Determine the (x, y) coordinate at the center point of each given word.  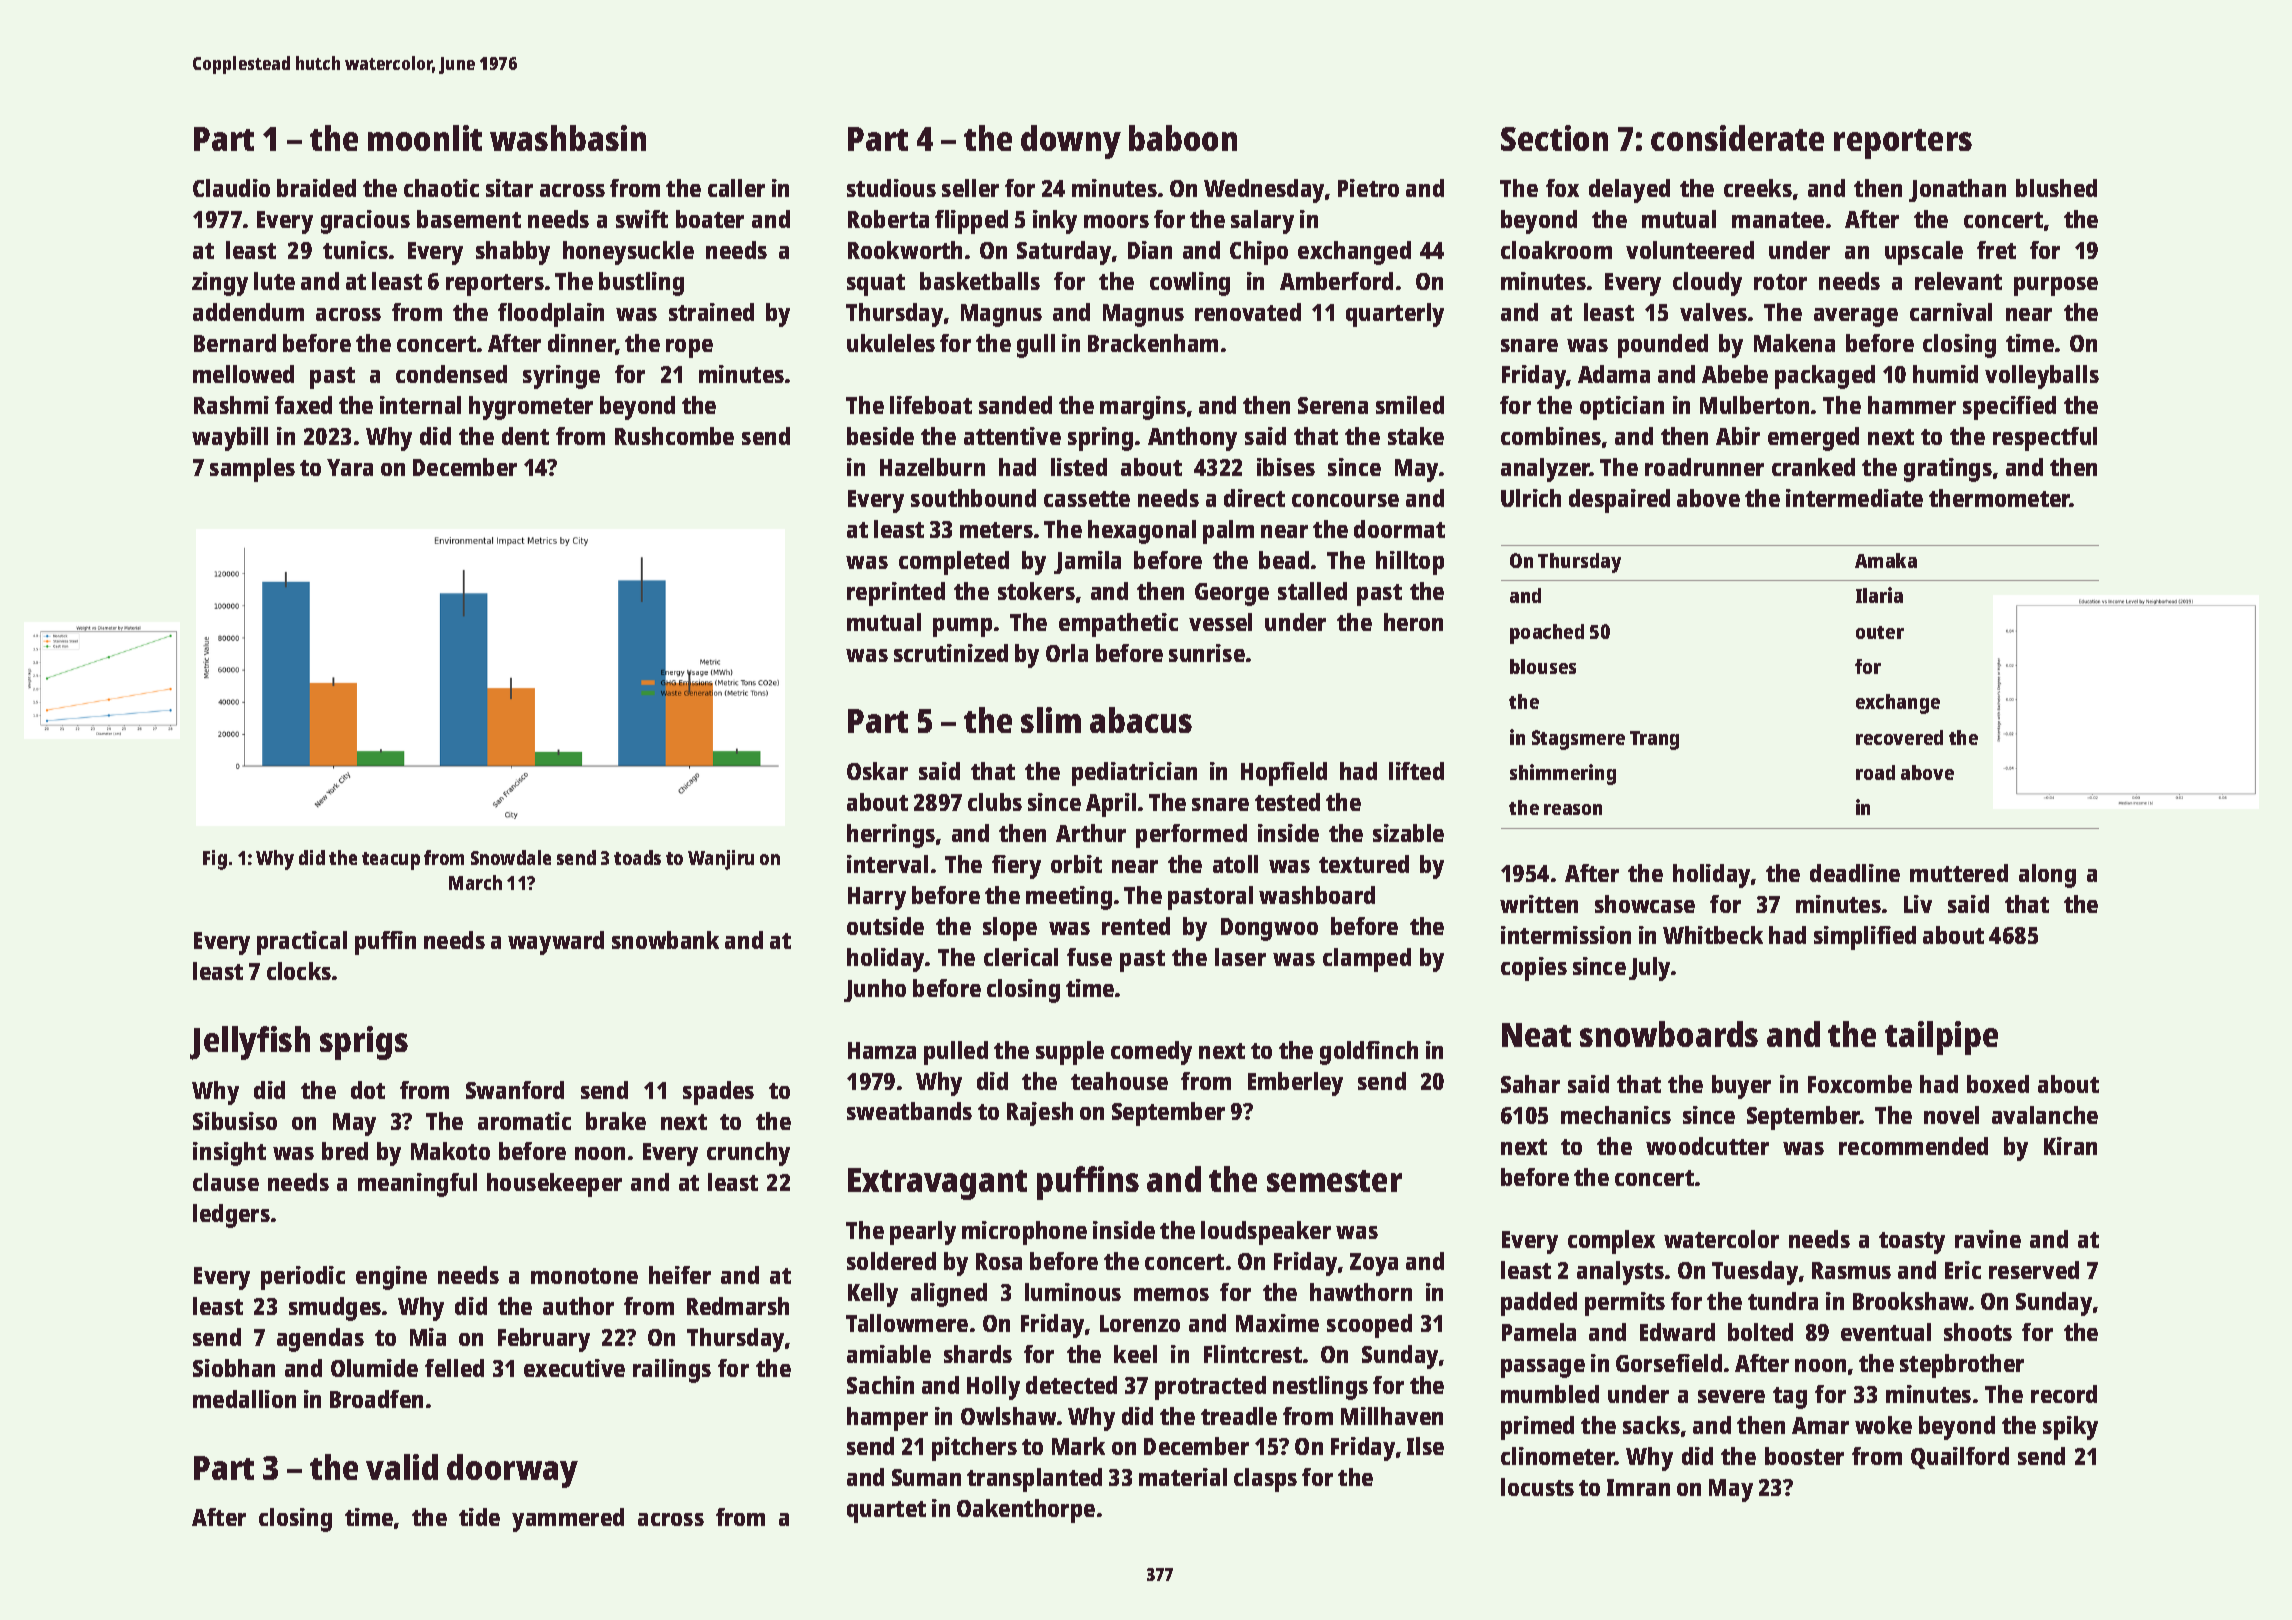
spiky (2070, 1428)
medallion (244, 1399)
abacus (1141, 720)
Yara (350, 467)
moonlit (425, 138)
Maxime (1277, 1323)
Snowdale (511, 857)
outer (1880, 632)
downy (1071, 142)
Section (1554, 138)
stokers (1036, 591)
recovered (1899, 737)
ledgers (231, 1216)
